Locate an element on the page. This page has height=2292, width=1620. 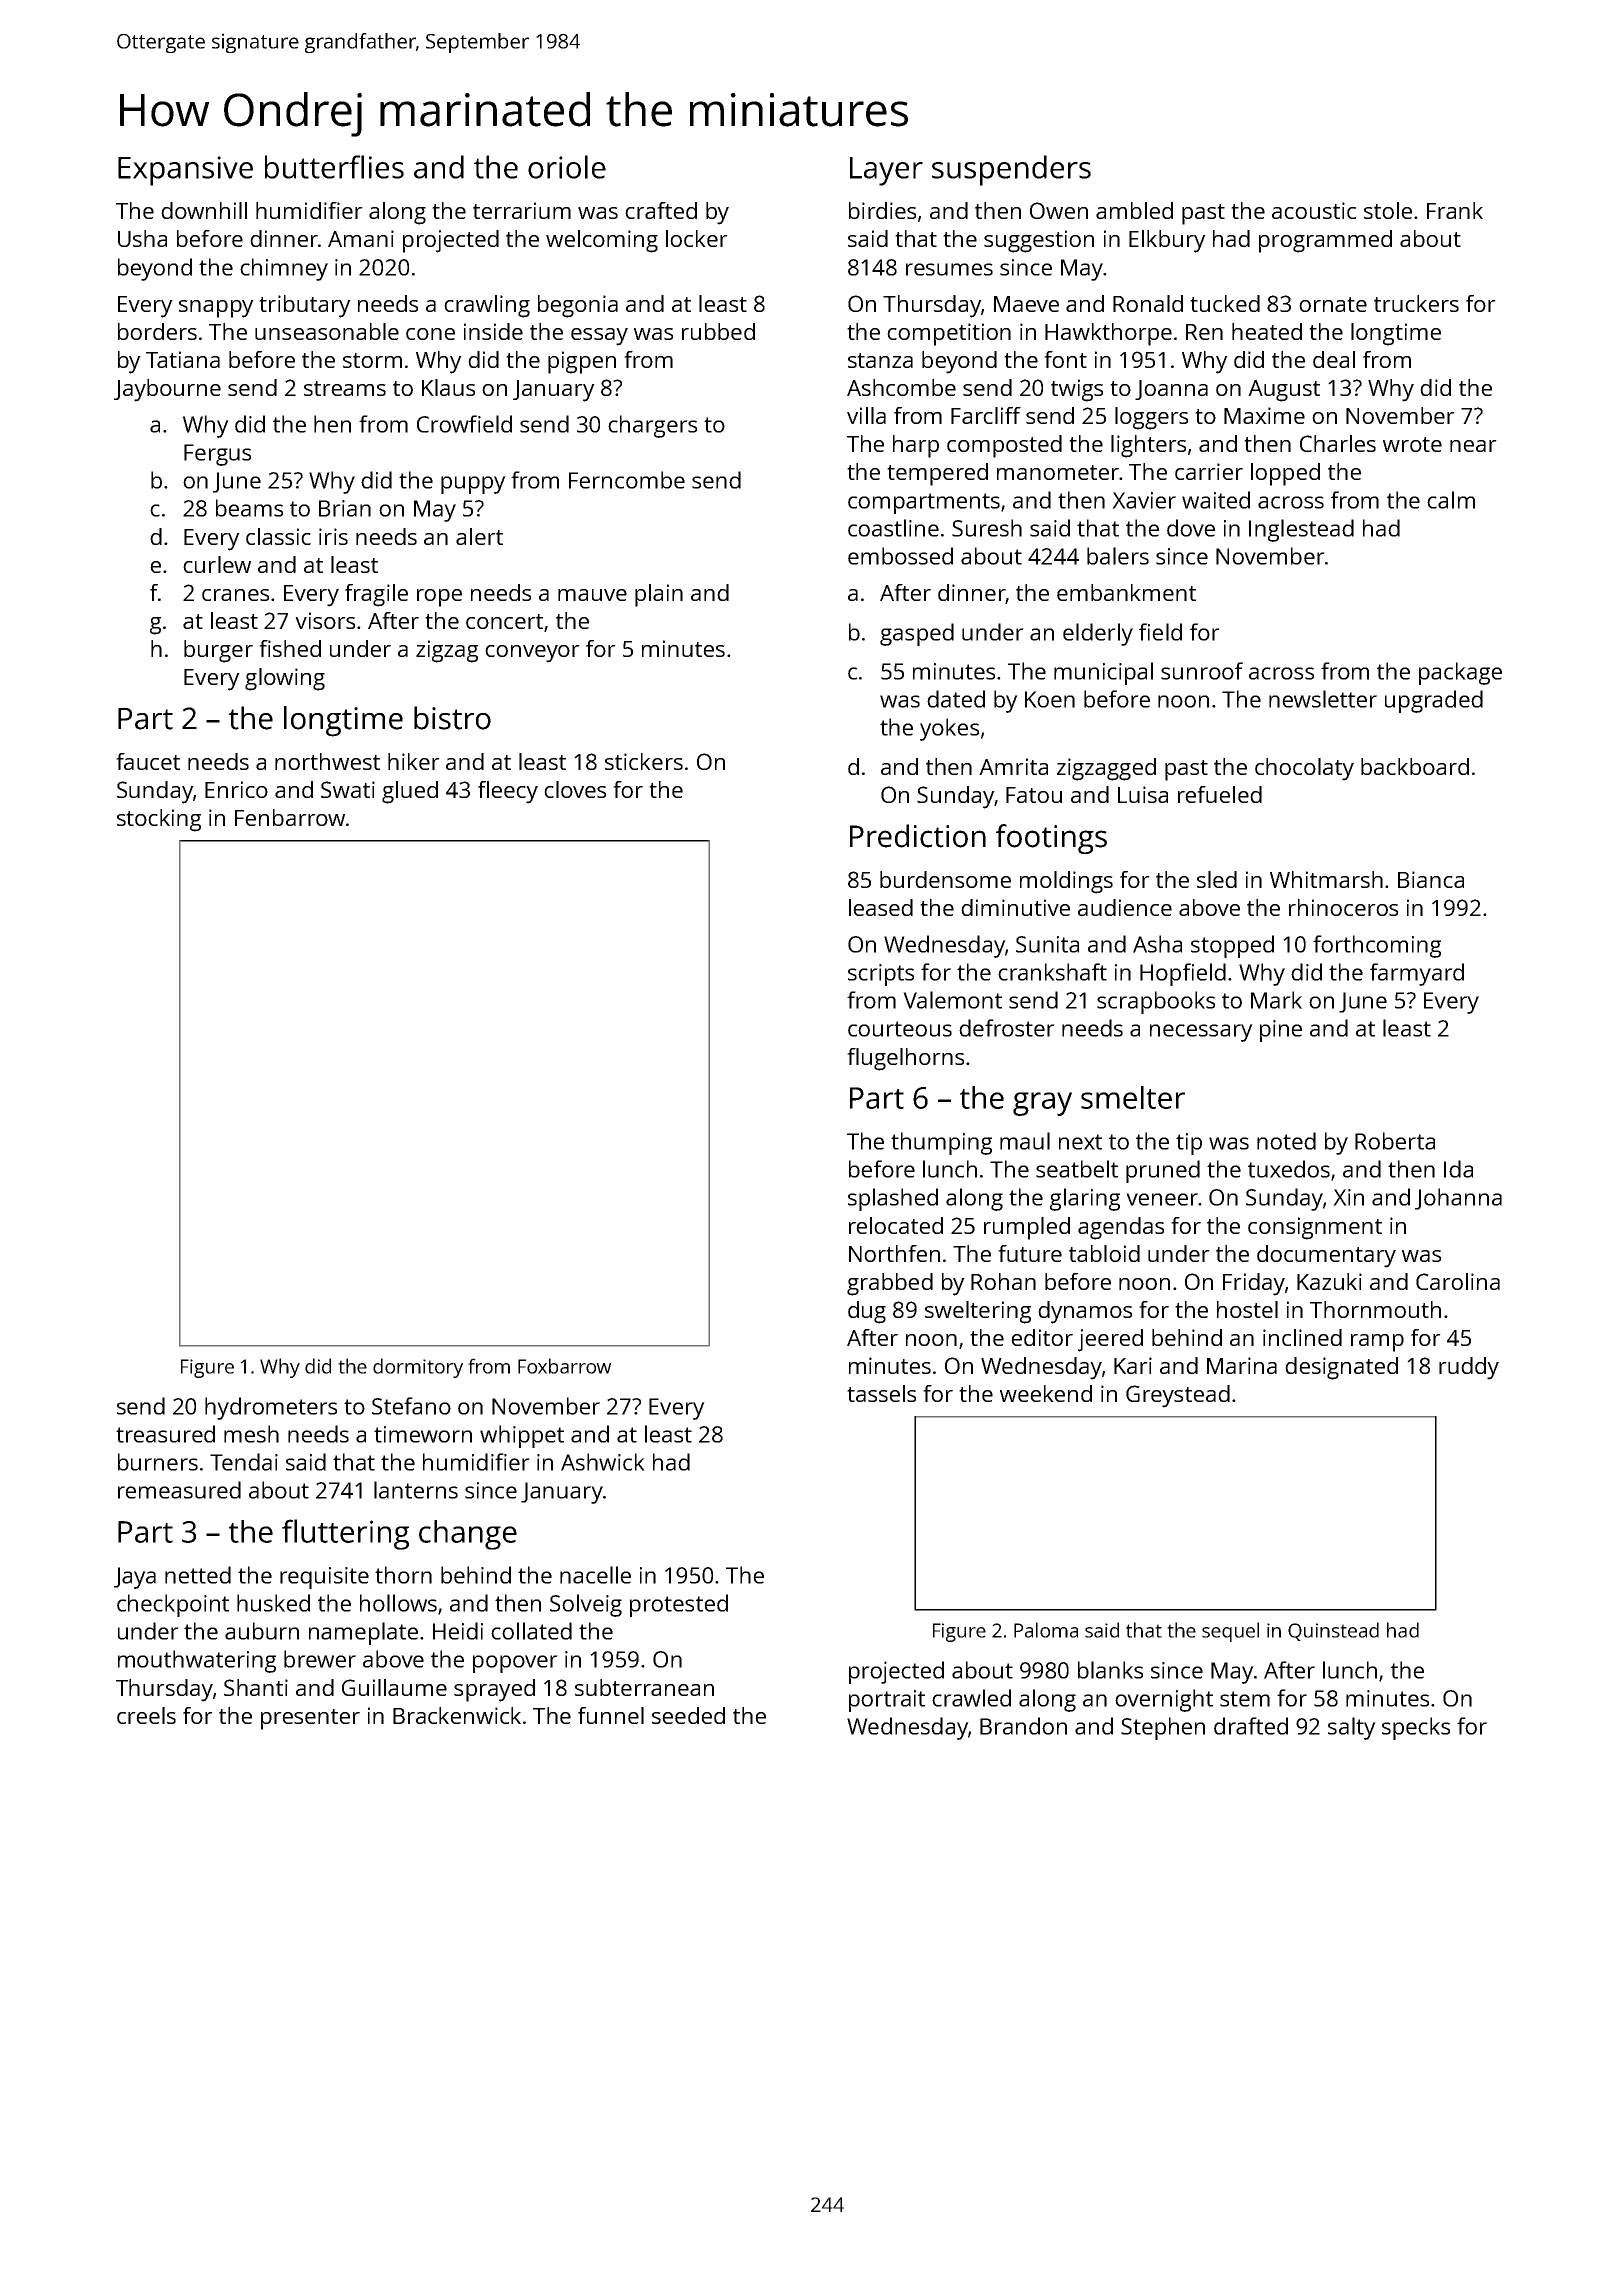
scripts is located at coordinates (881, 975).
